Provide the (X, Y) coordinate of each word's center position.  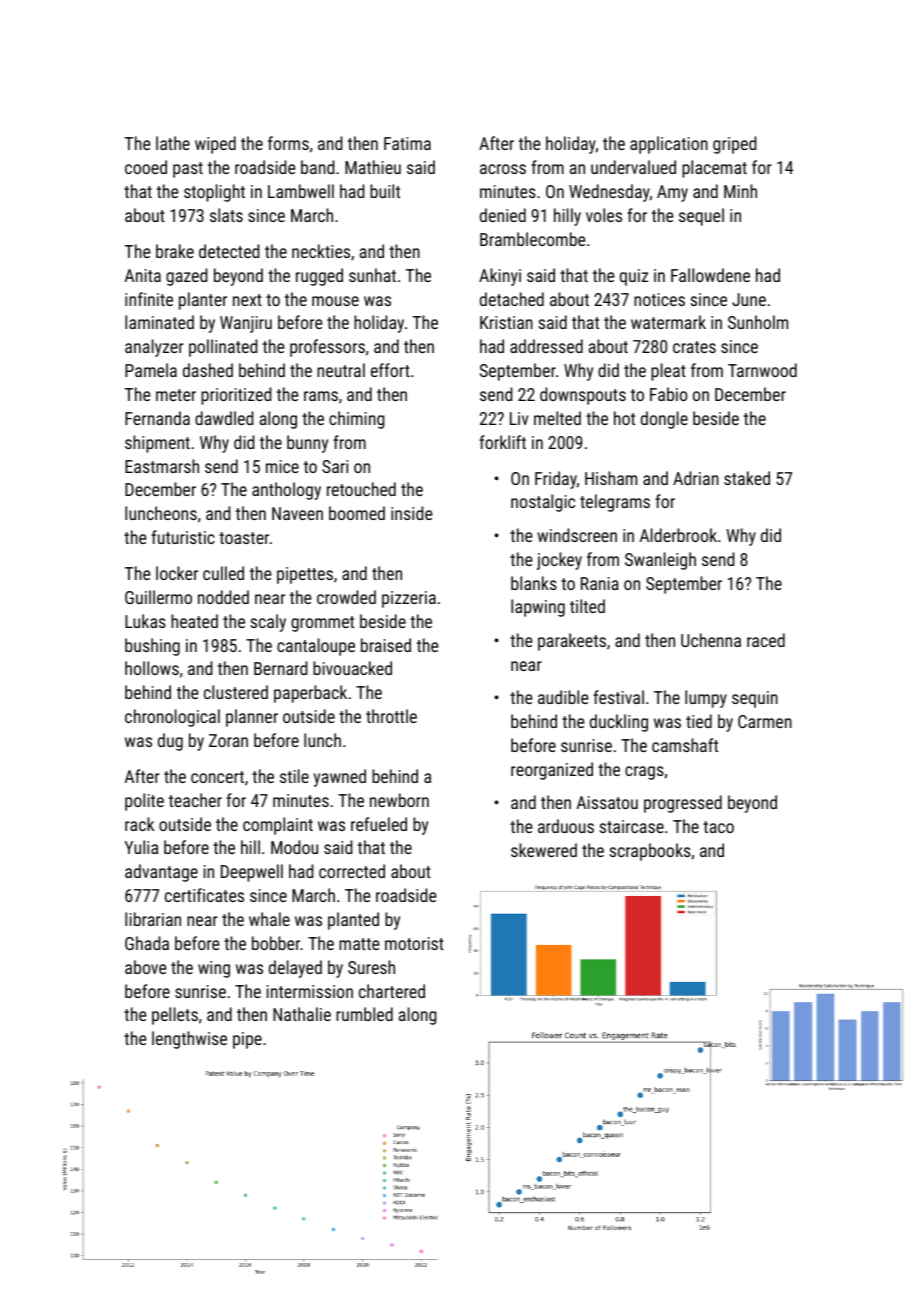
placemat (714, 169)
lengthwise (189, 1040)
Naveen (297, 513)
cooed (146, 167)
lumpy (706, 699)
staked (747, 478)
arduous (566, 826)
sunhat (372, 275)
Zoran (228, 740)
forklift (502, 442)
